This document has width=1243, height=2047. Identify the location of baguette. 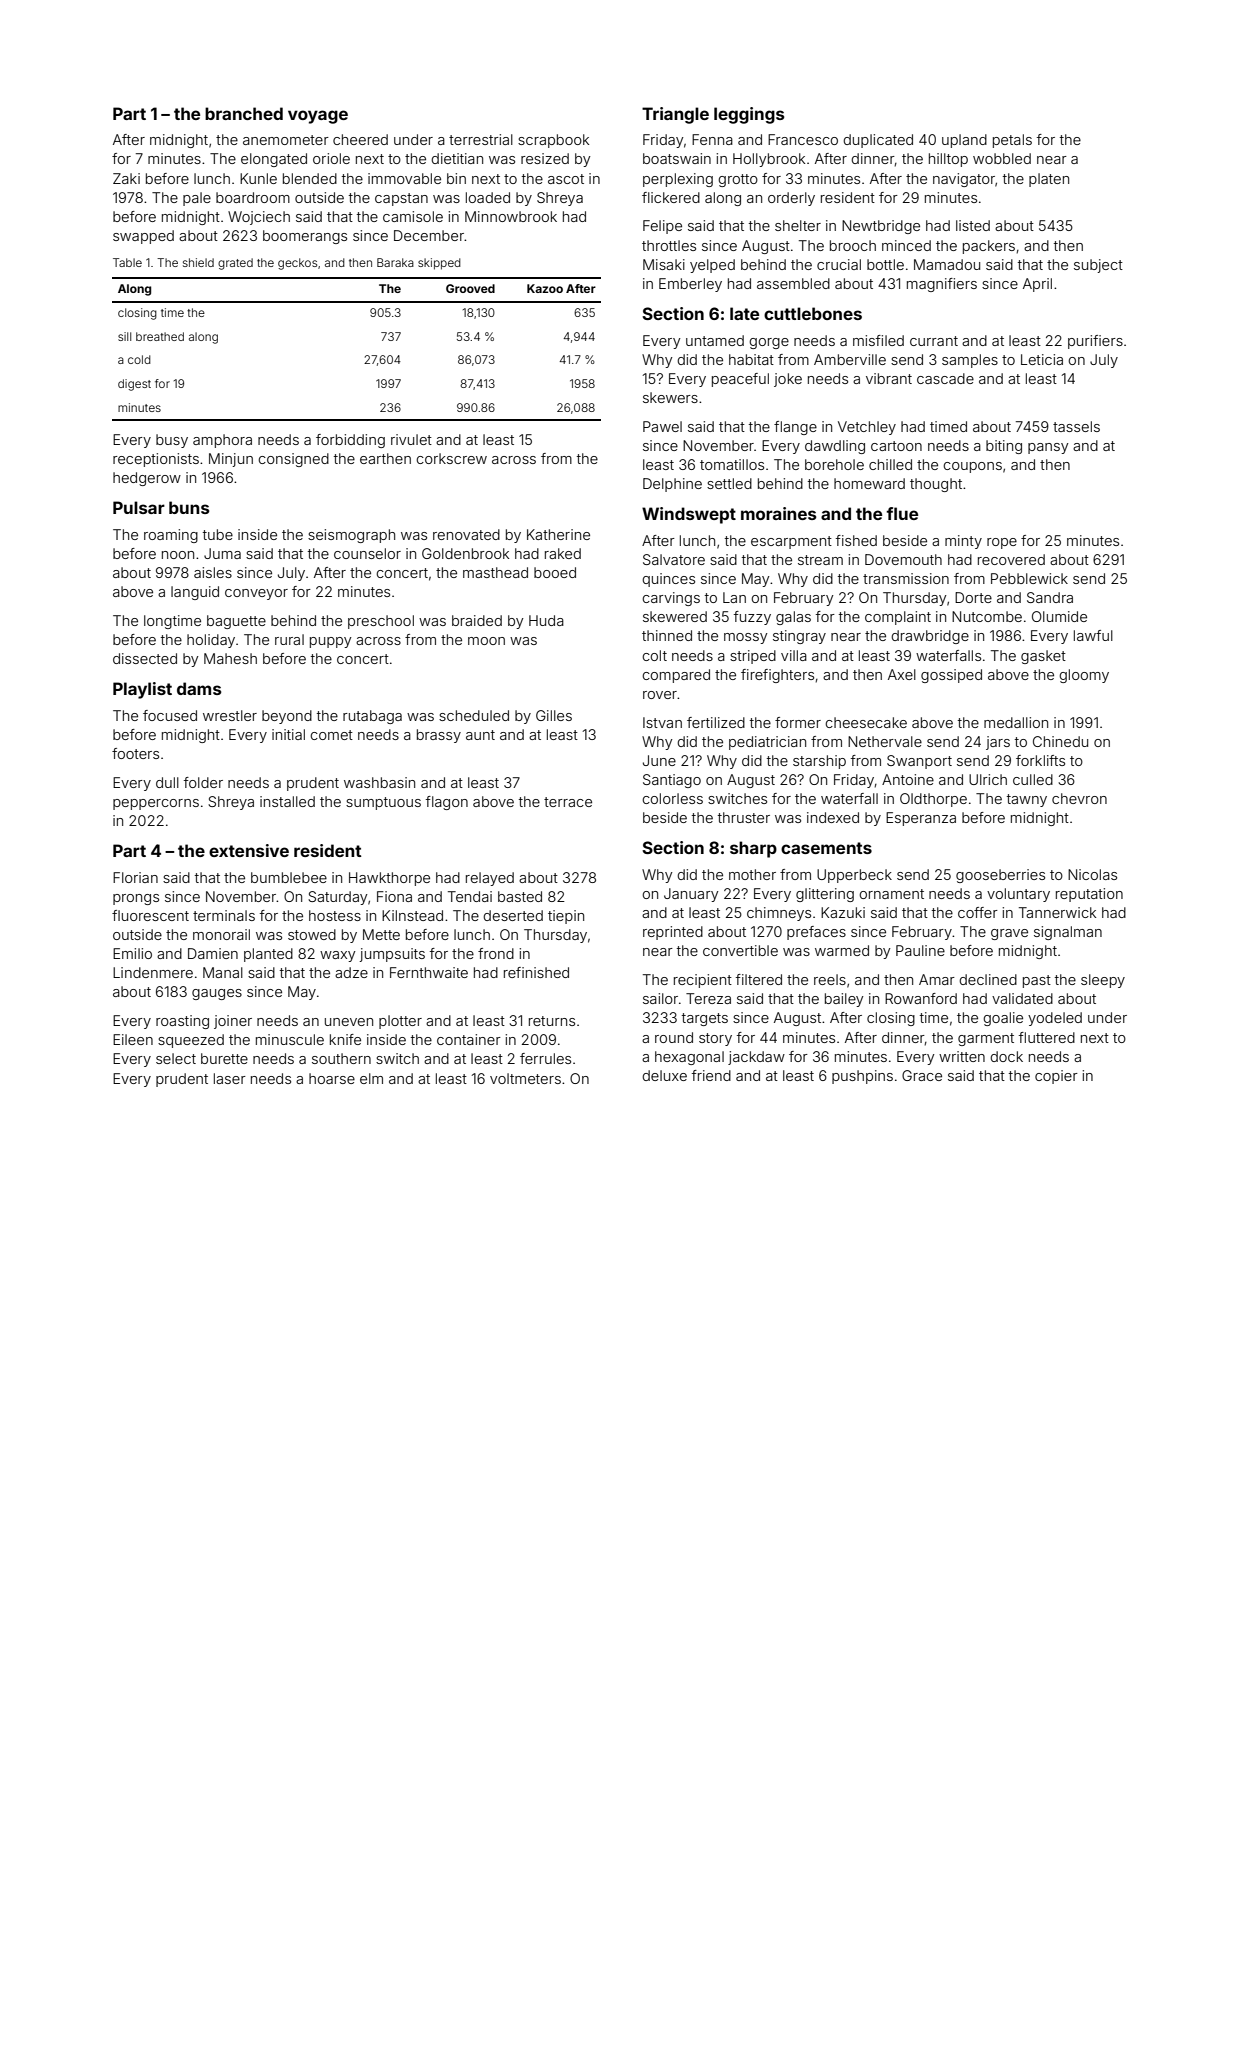
(236, 622).
